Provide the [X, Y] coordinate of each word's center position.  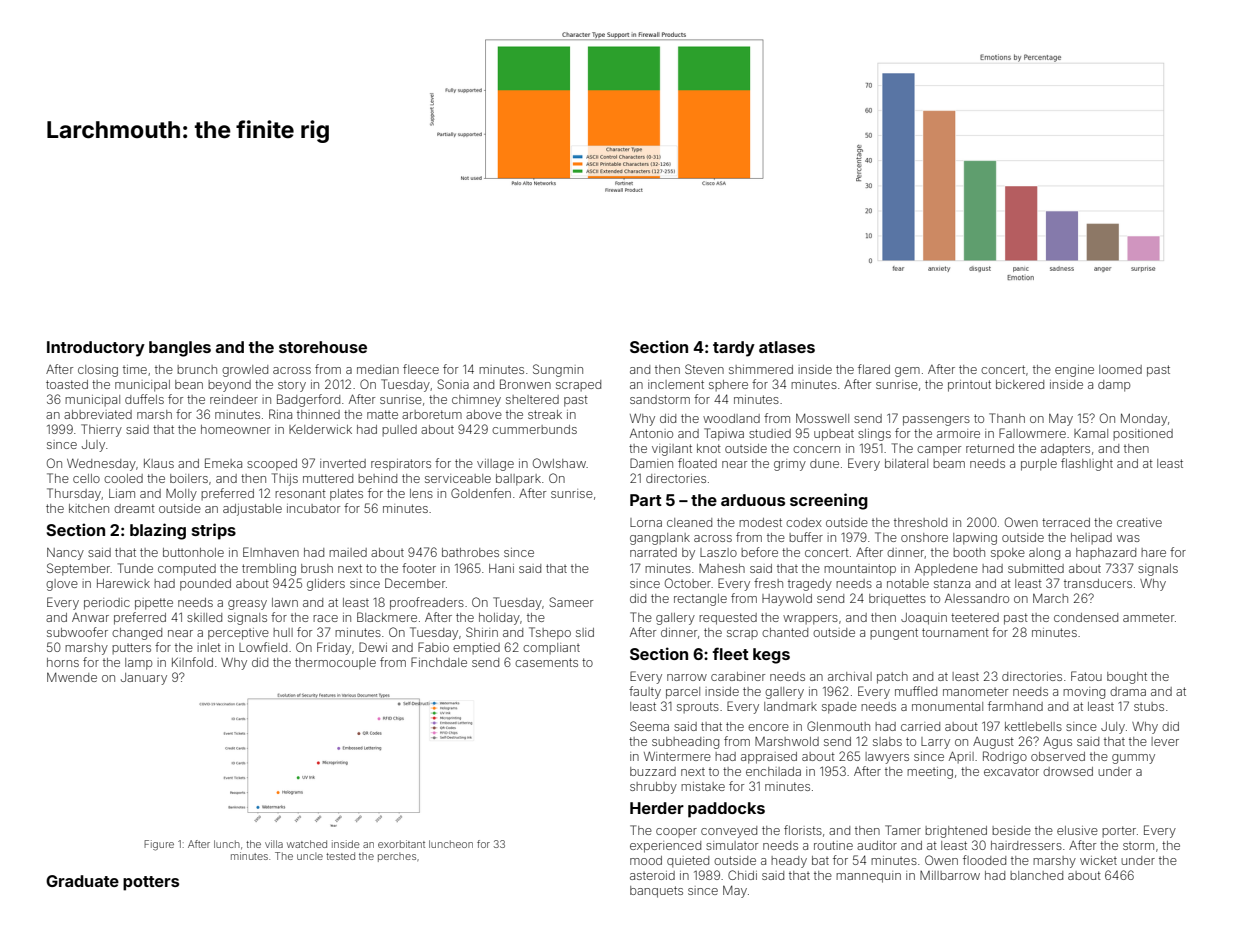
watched [307, 844]
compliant [551, 648]
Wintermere [677, 756]
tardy [734, 349]
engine [1074, 371]
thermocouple [335, 664]
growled [245, 371]
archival [850, 676]
